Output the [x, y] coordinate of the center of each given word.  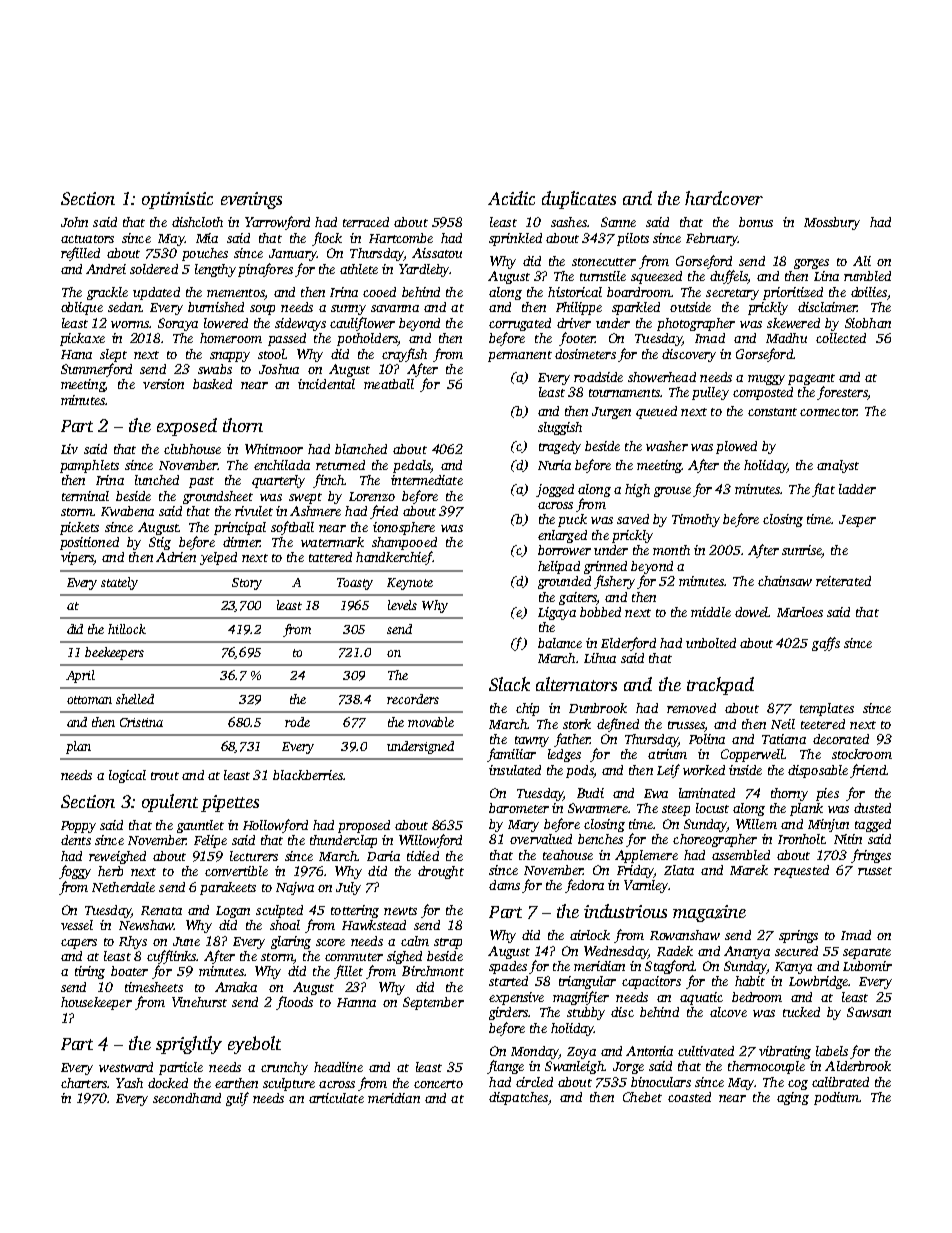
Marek [749, 870]
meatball [389, 384]
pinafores [265, 270]
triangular [587, 982]
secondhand [187, 1098]
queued [656, 412]
